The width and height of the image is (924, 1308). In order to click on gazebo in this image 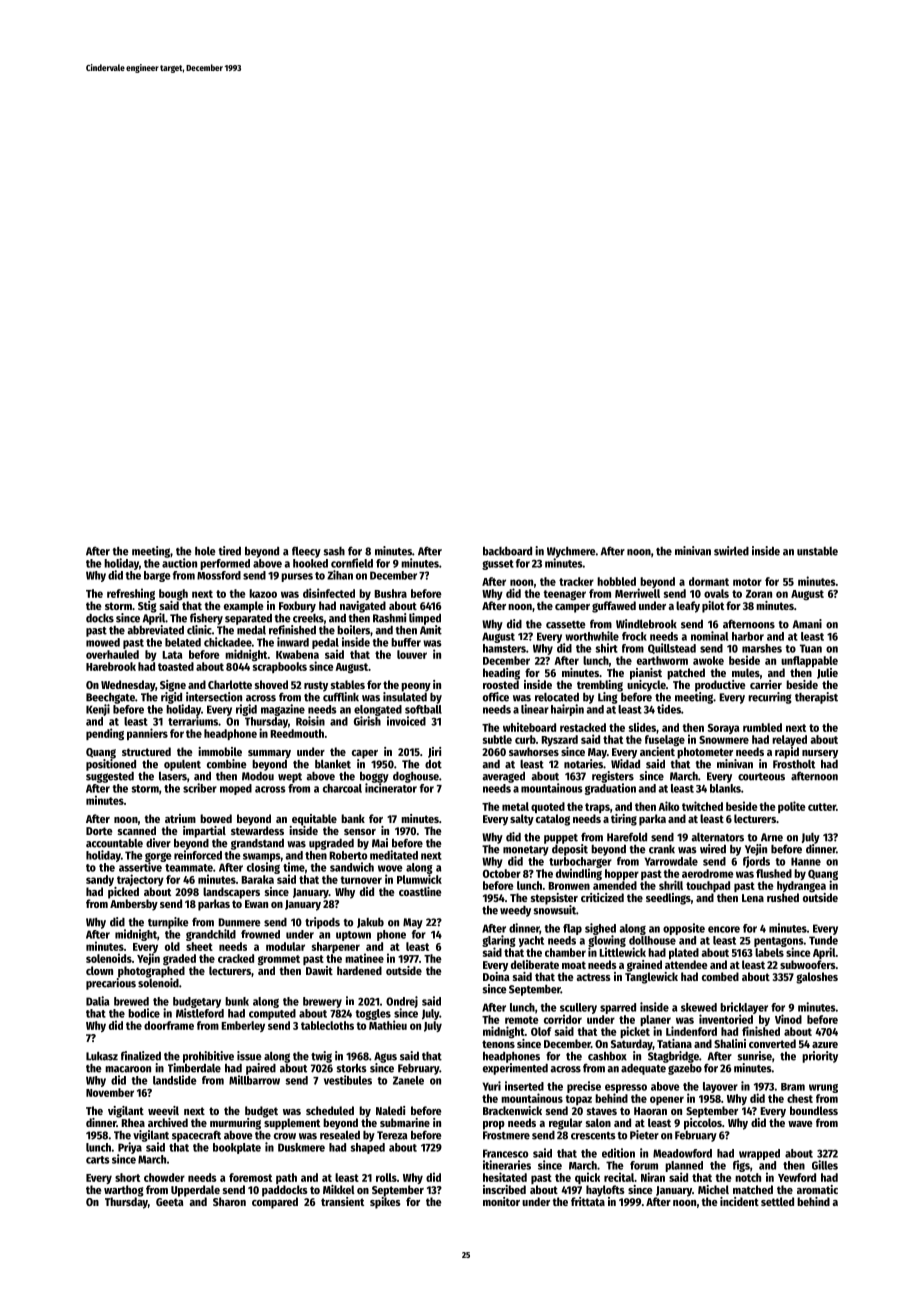, I will do `click(685, 1069)`.
